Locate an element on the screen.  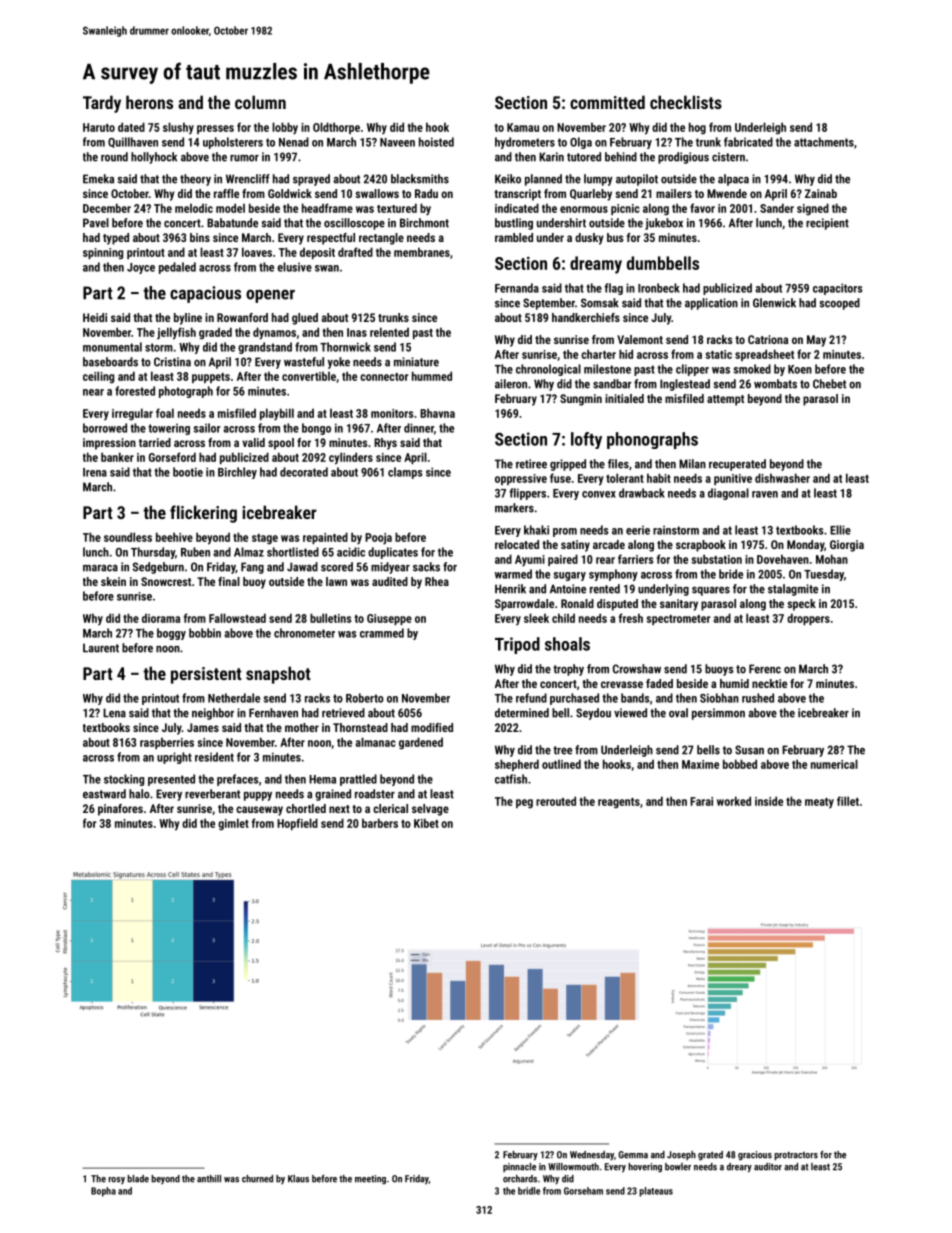
chronological is located at coordinates (548, 370).
